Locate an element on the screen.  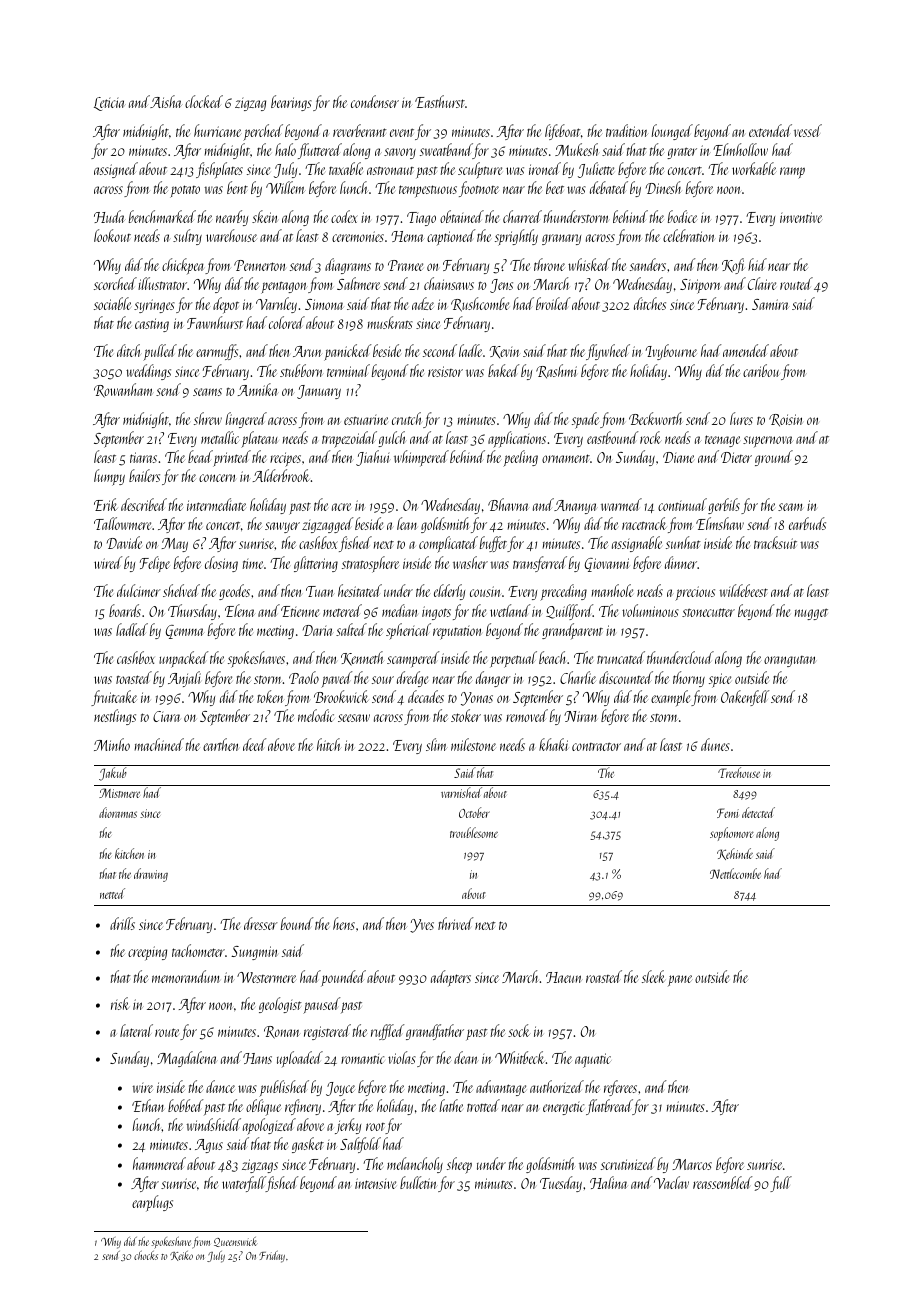
detected is located at coordinates (758, 812).
